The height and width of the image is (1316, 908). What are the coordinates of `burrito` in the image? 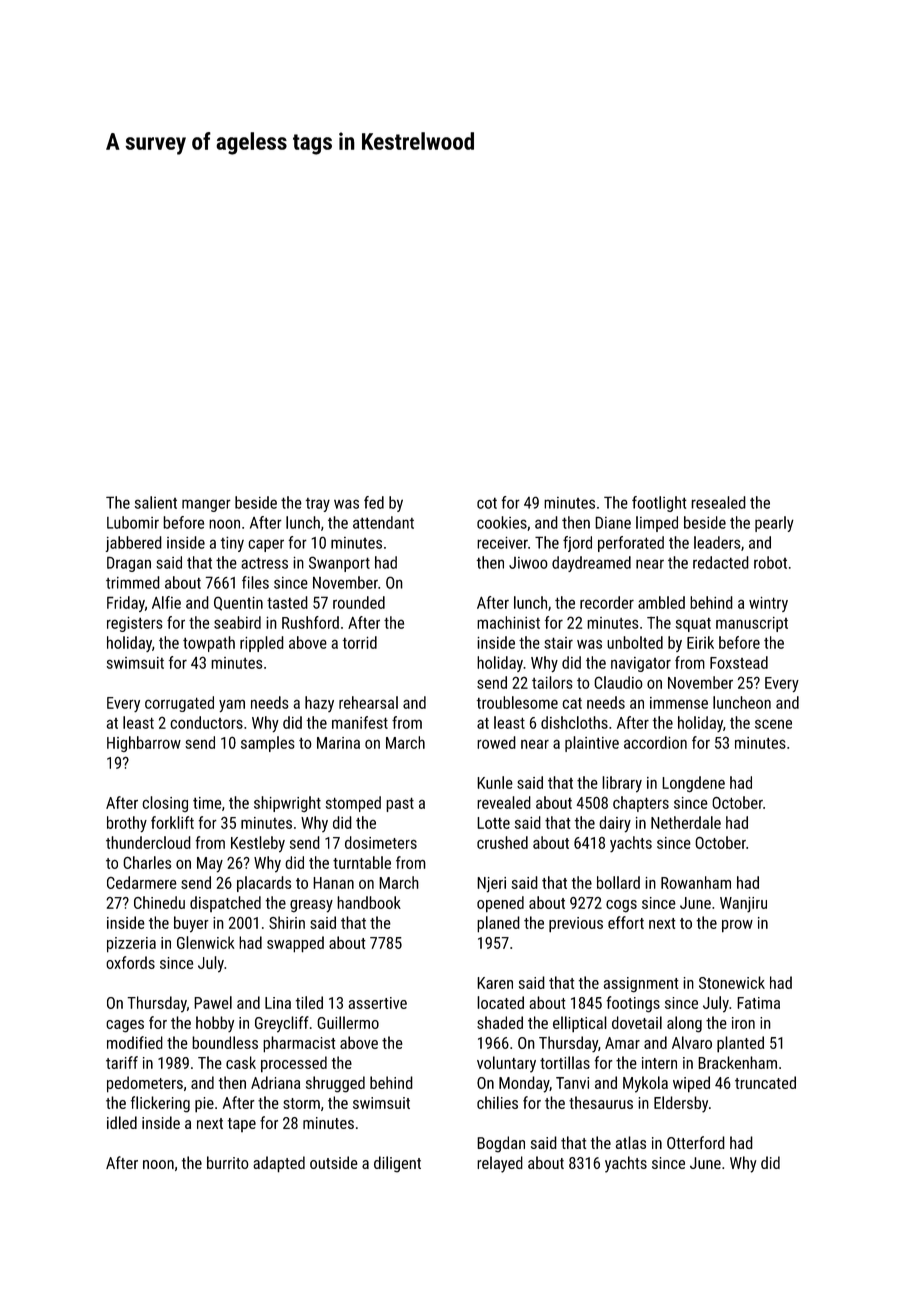 It's located at (228, 1162).
